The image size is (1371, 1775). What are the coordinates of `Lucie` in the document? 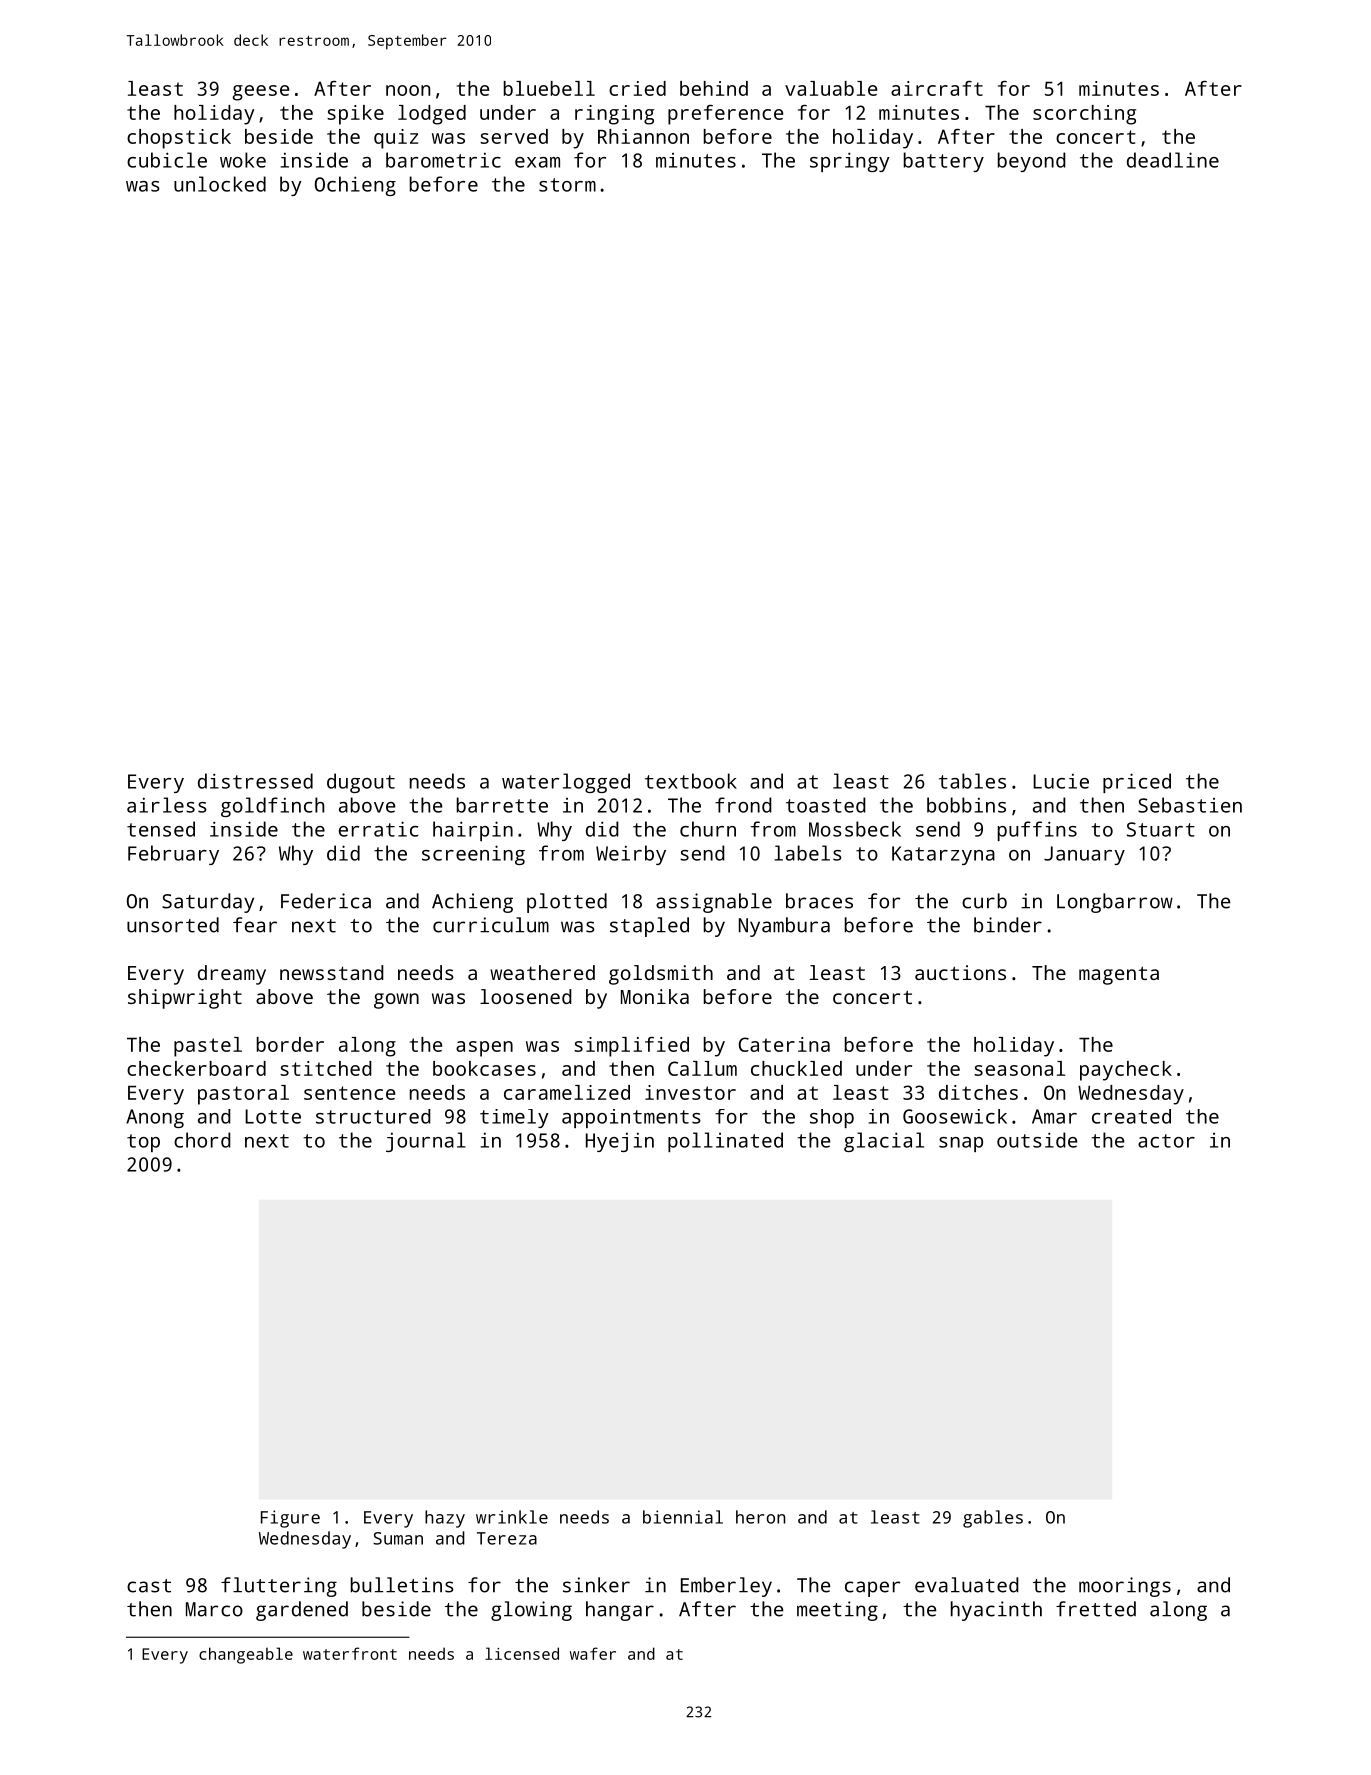 It's located at (1061, 781).
